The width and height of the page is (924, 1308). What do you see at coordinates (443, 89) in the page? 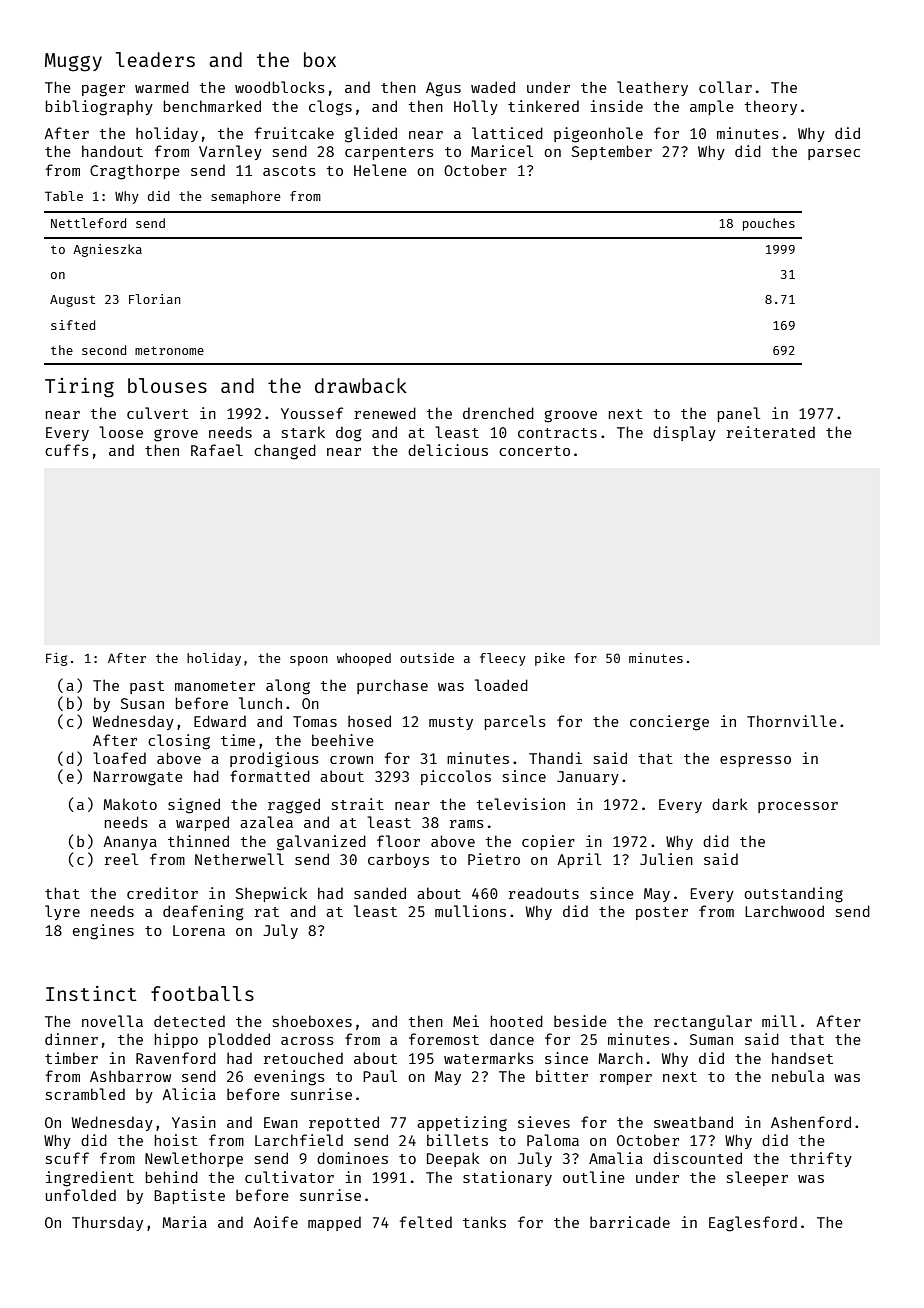
I see `Agus` at bounding box center [443, 89].
